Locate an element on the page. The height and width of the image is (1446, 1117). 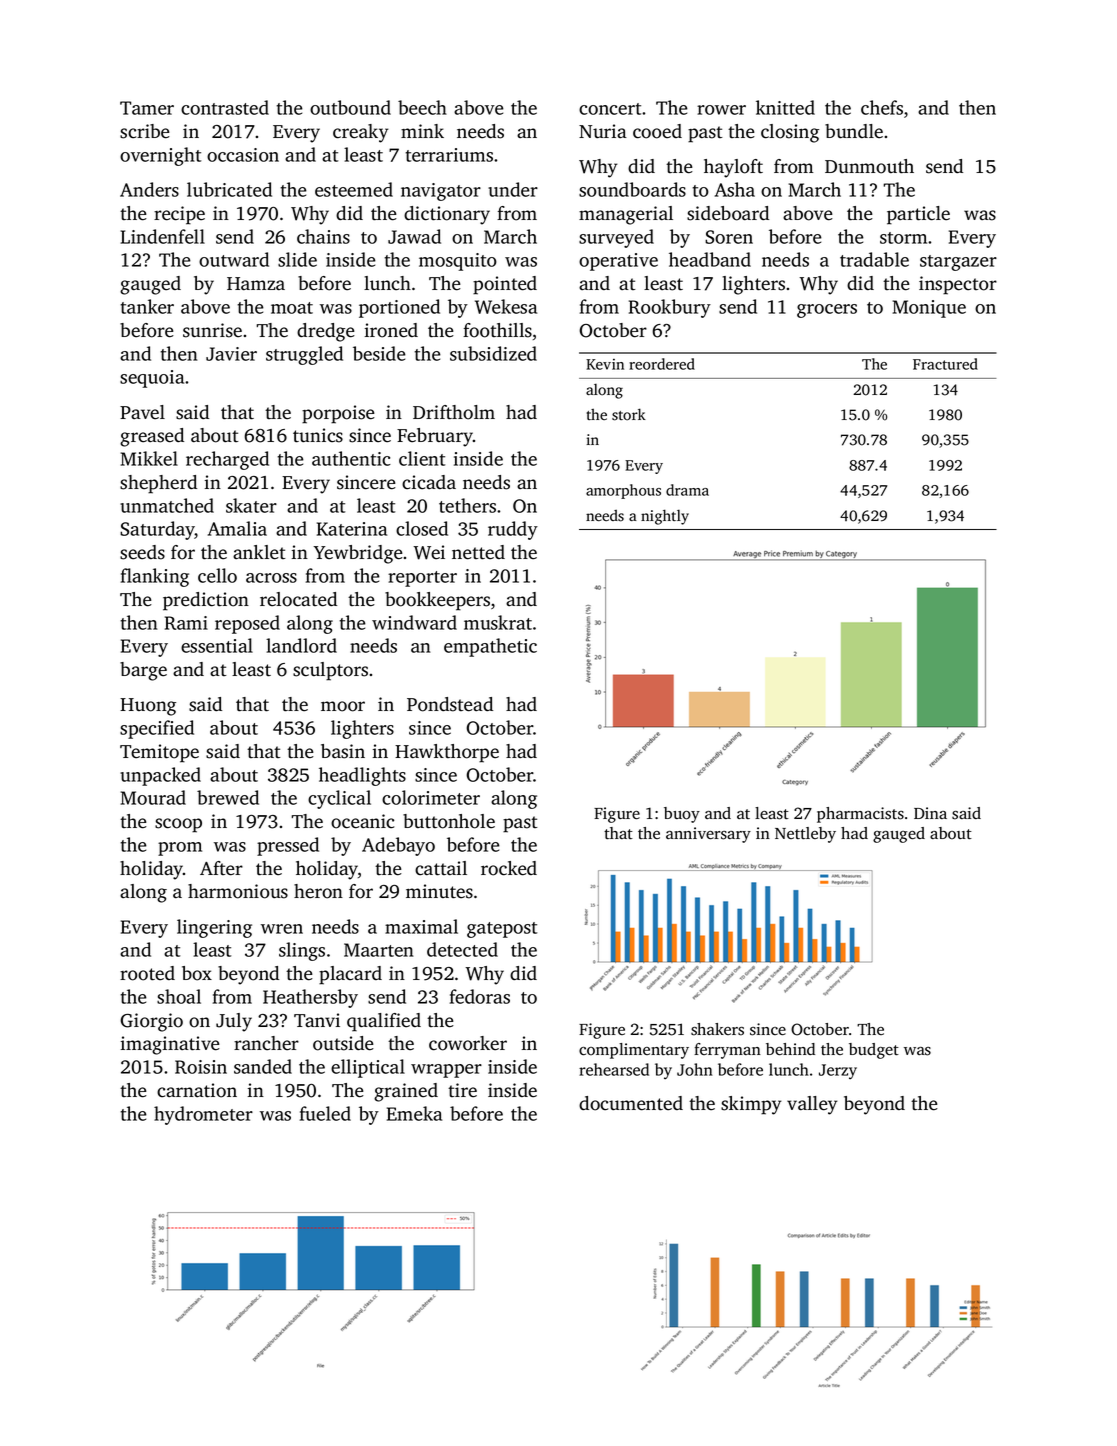
buttonhole is located at coordinates (449, 821).
